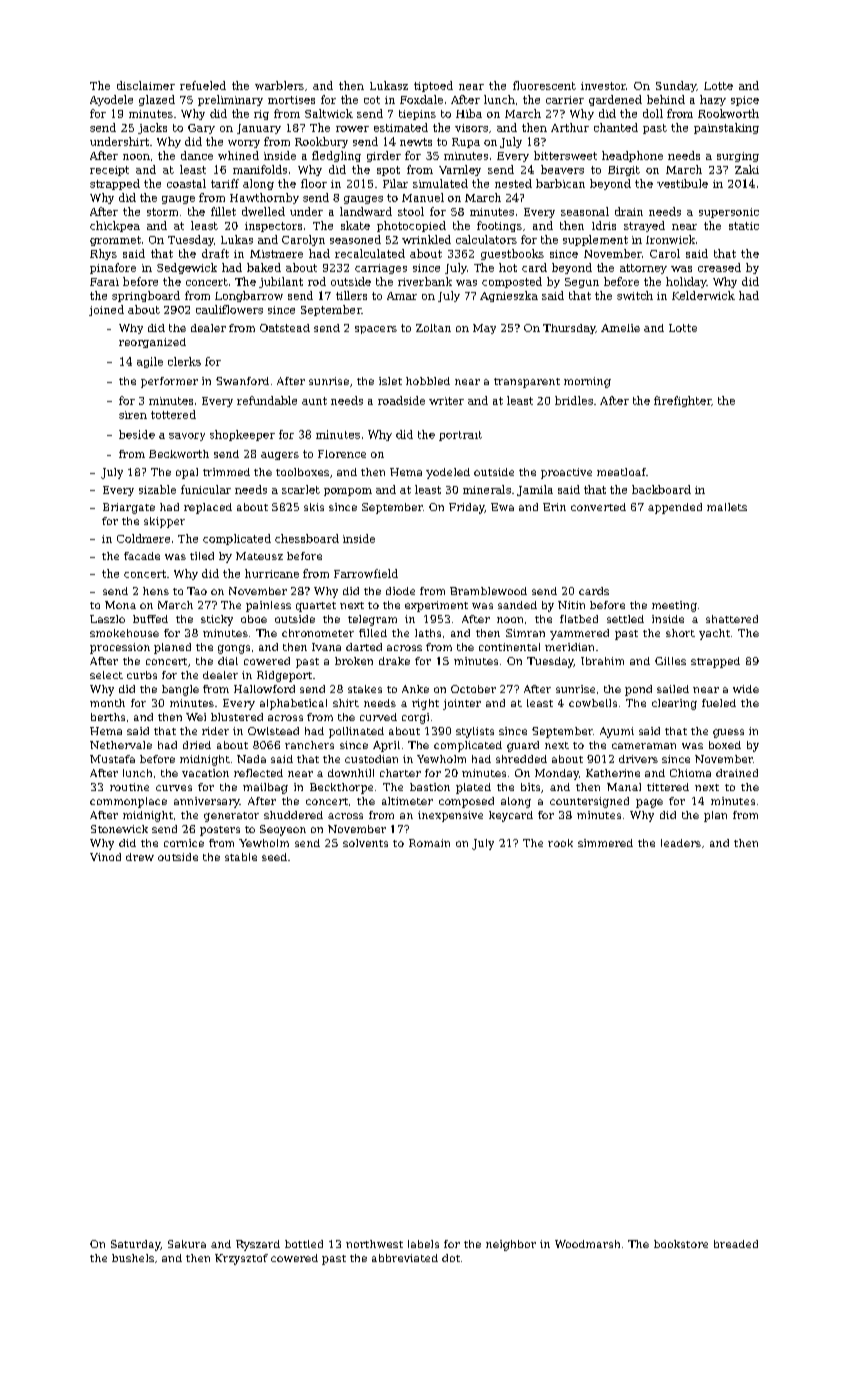 The image size is (849, 1400). Describe the element at coordinates (187, 1244) in the screenshot. I see `Sakura` at that location.
